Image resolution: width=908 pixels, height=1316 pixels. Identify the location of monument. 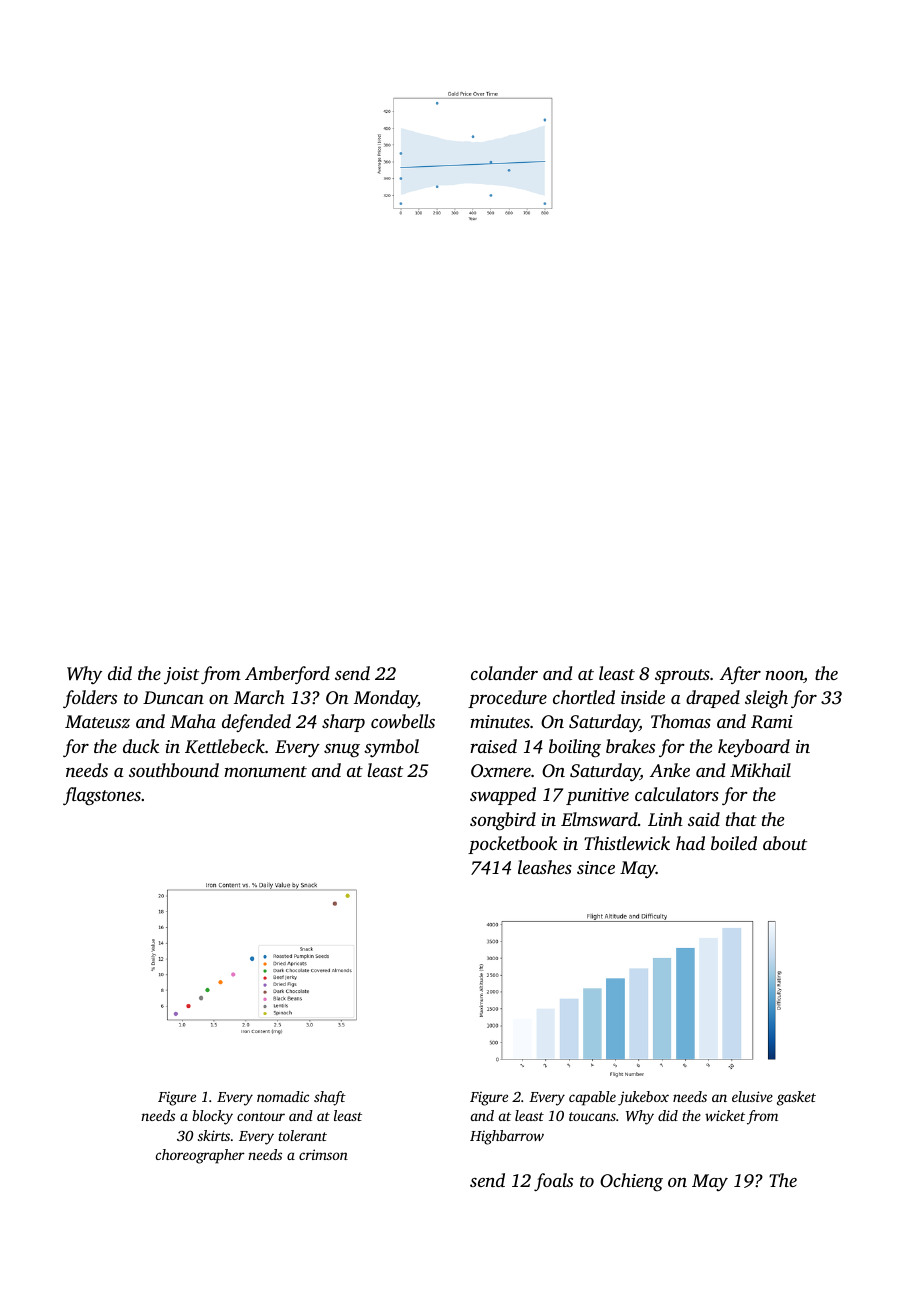
(265, 771).
